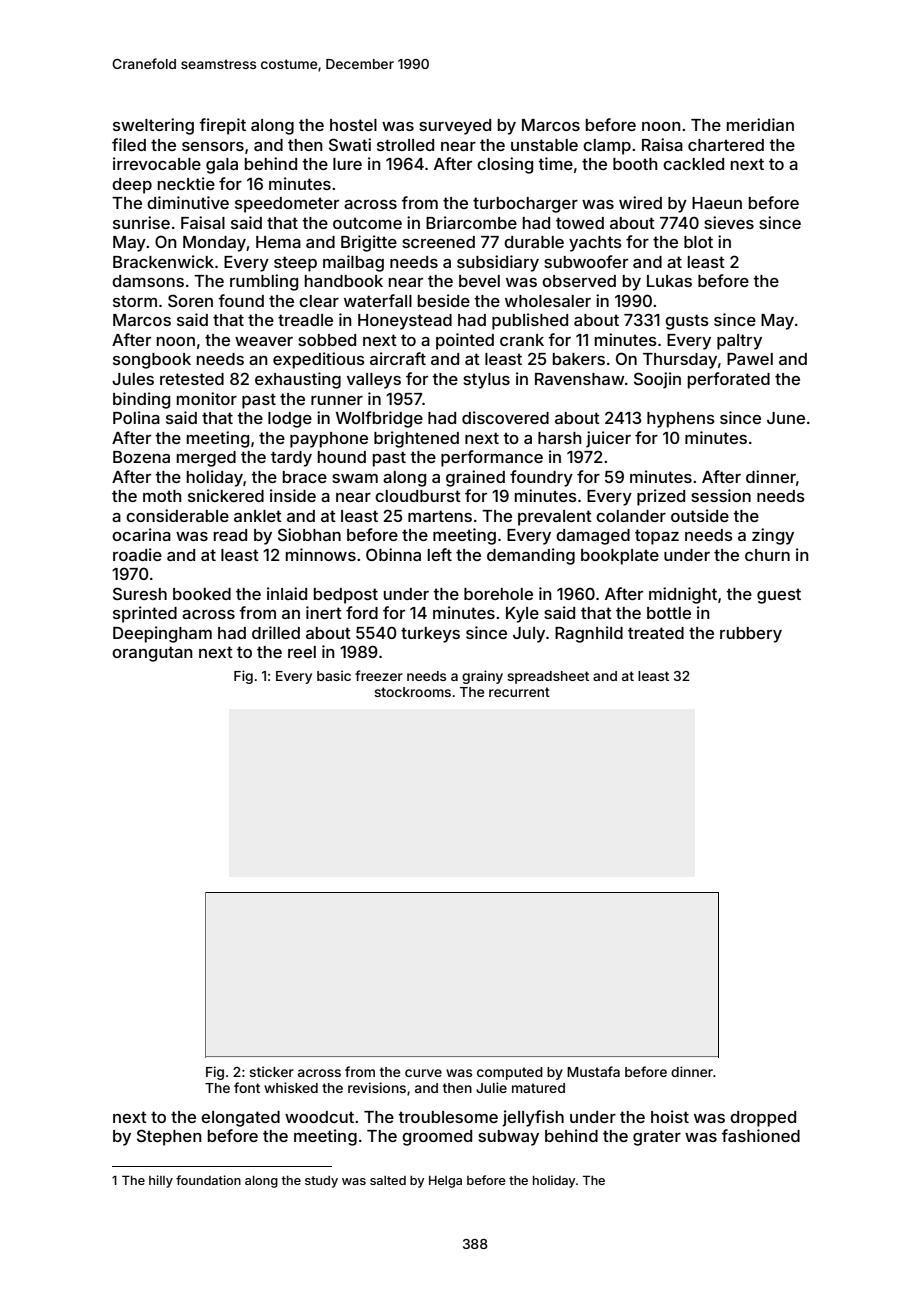  Describe the element at coordinates (751, 635) in the document. I see `rubbery` at that location.
